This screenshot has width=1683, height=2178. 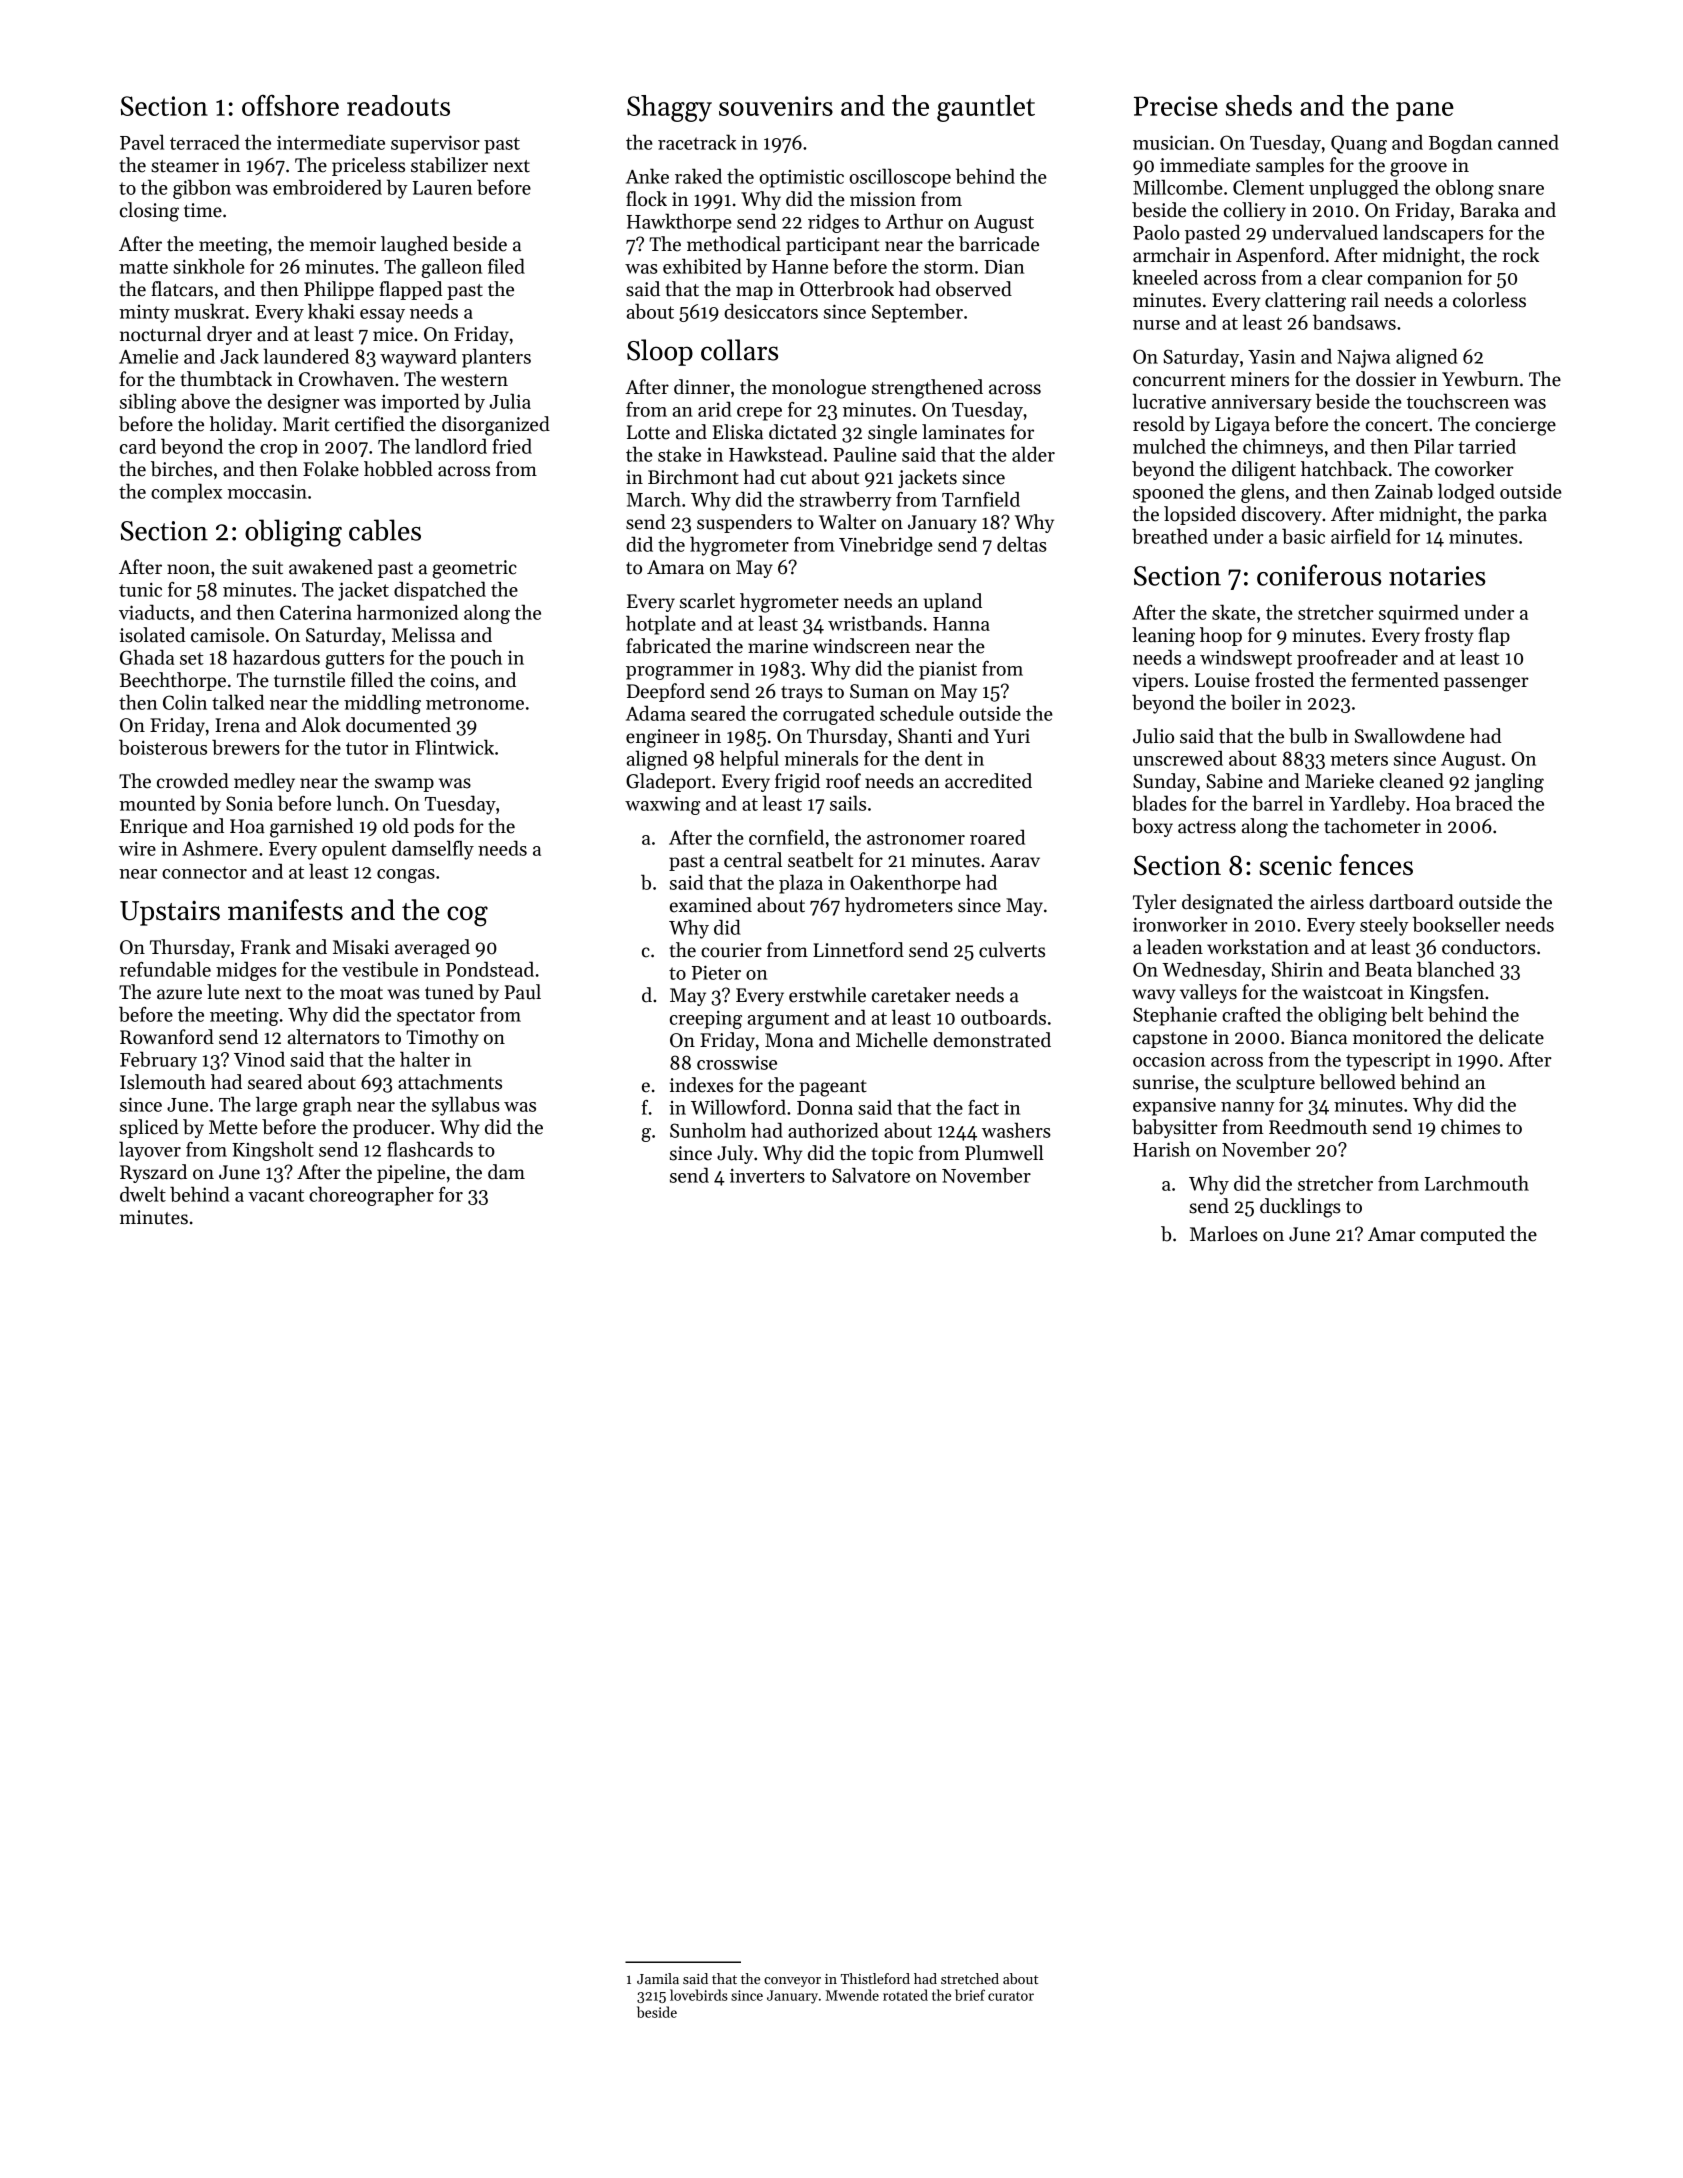 What do you see at coordinates (1463, 1235) in the screenshot?
I see `computed` at bounding box center [1463, 1235].
